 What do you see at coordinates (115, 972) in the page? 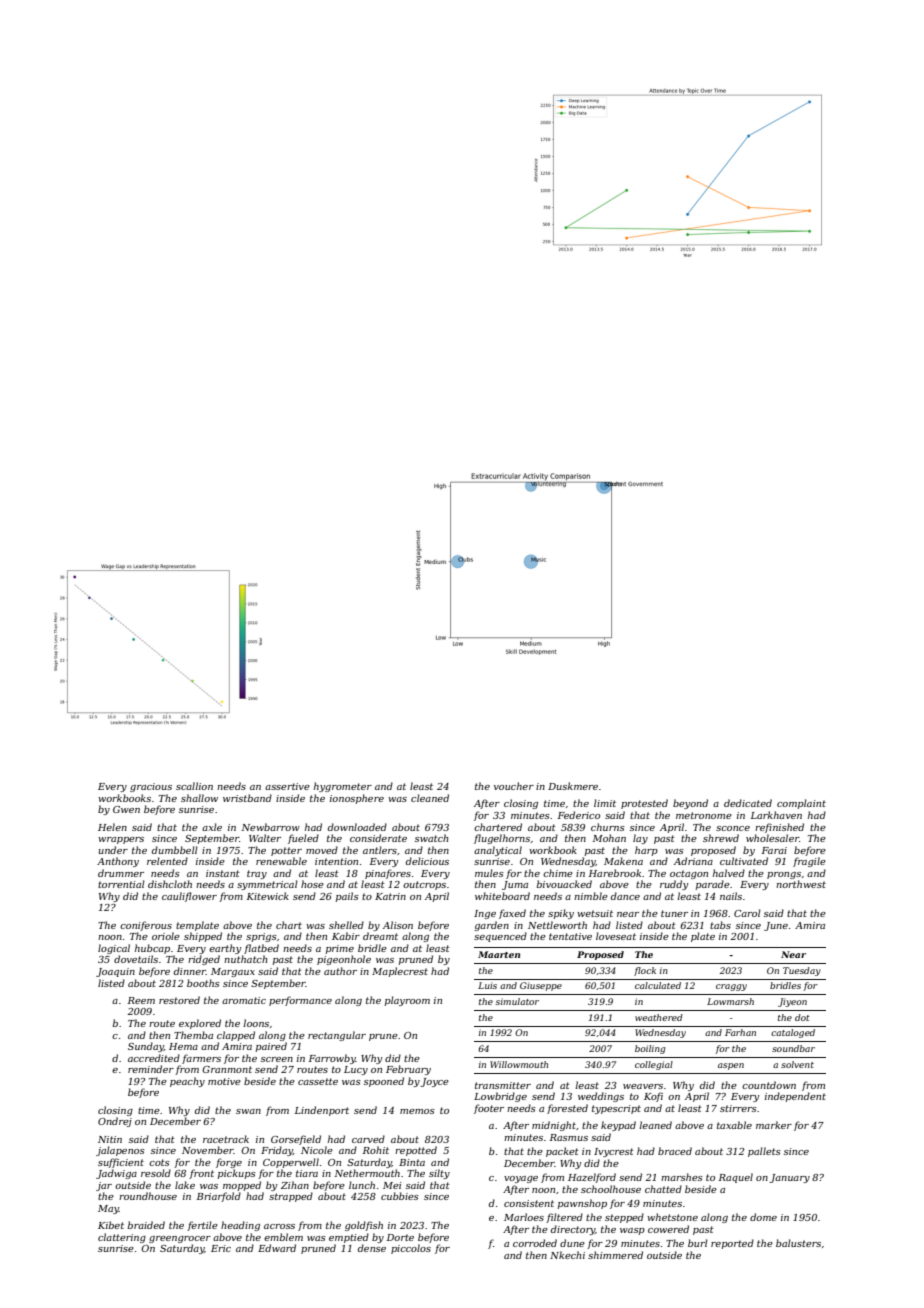
I see `Joaquin` at bounding box center [115, 972].
